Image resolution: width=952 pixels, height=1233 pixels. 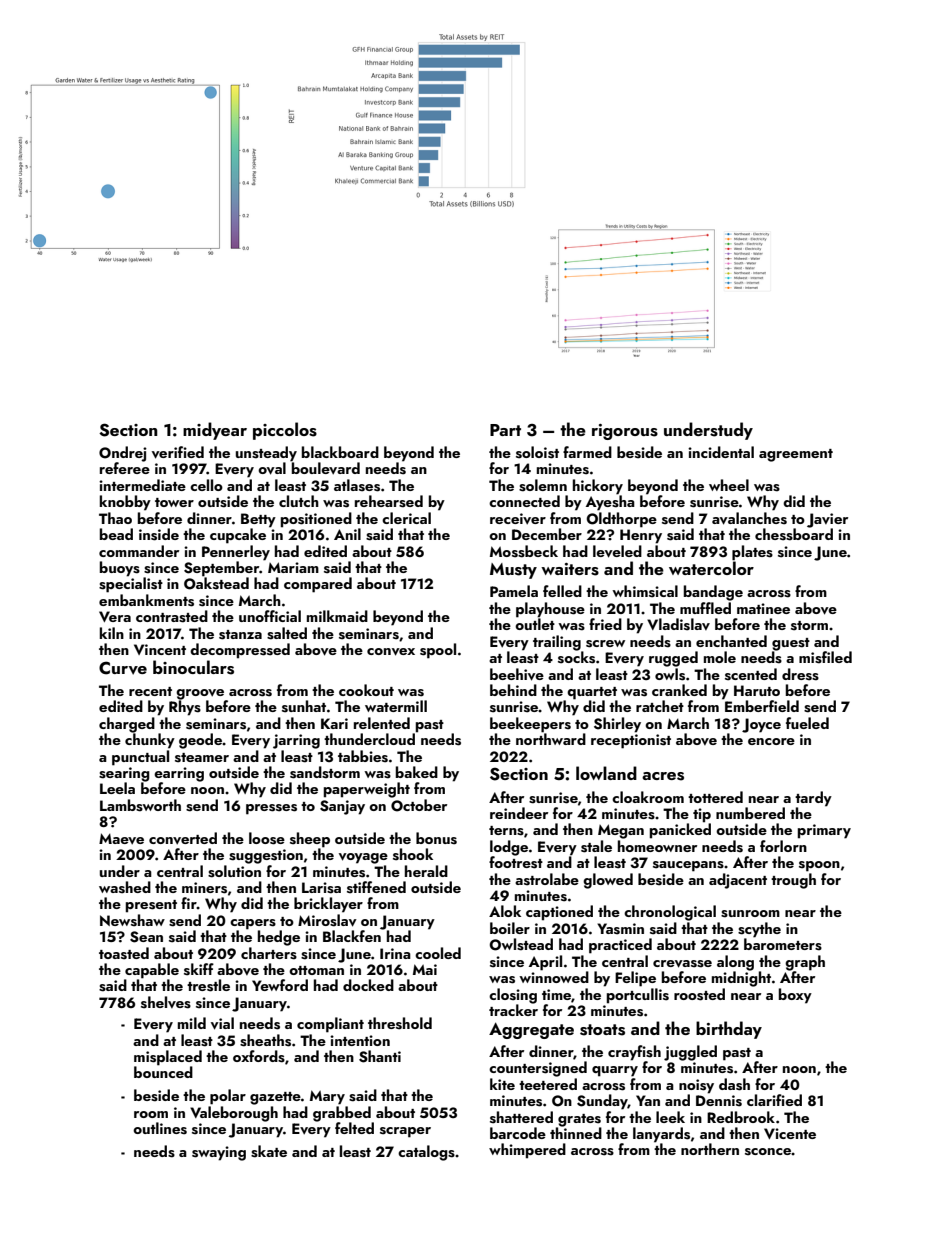 What do you see at coordinates (285, 431) in the image?
I see `piccolos` at bounding box center [285, 431].
